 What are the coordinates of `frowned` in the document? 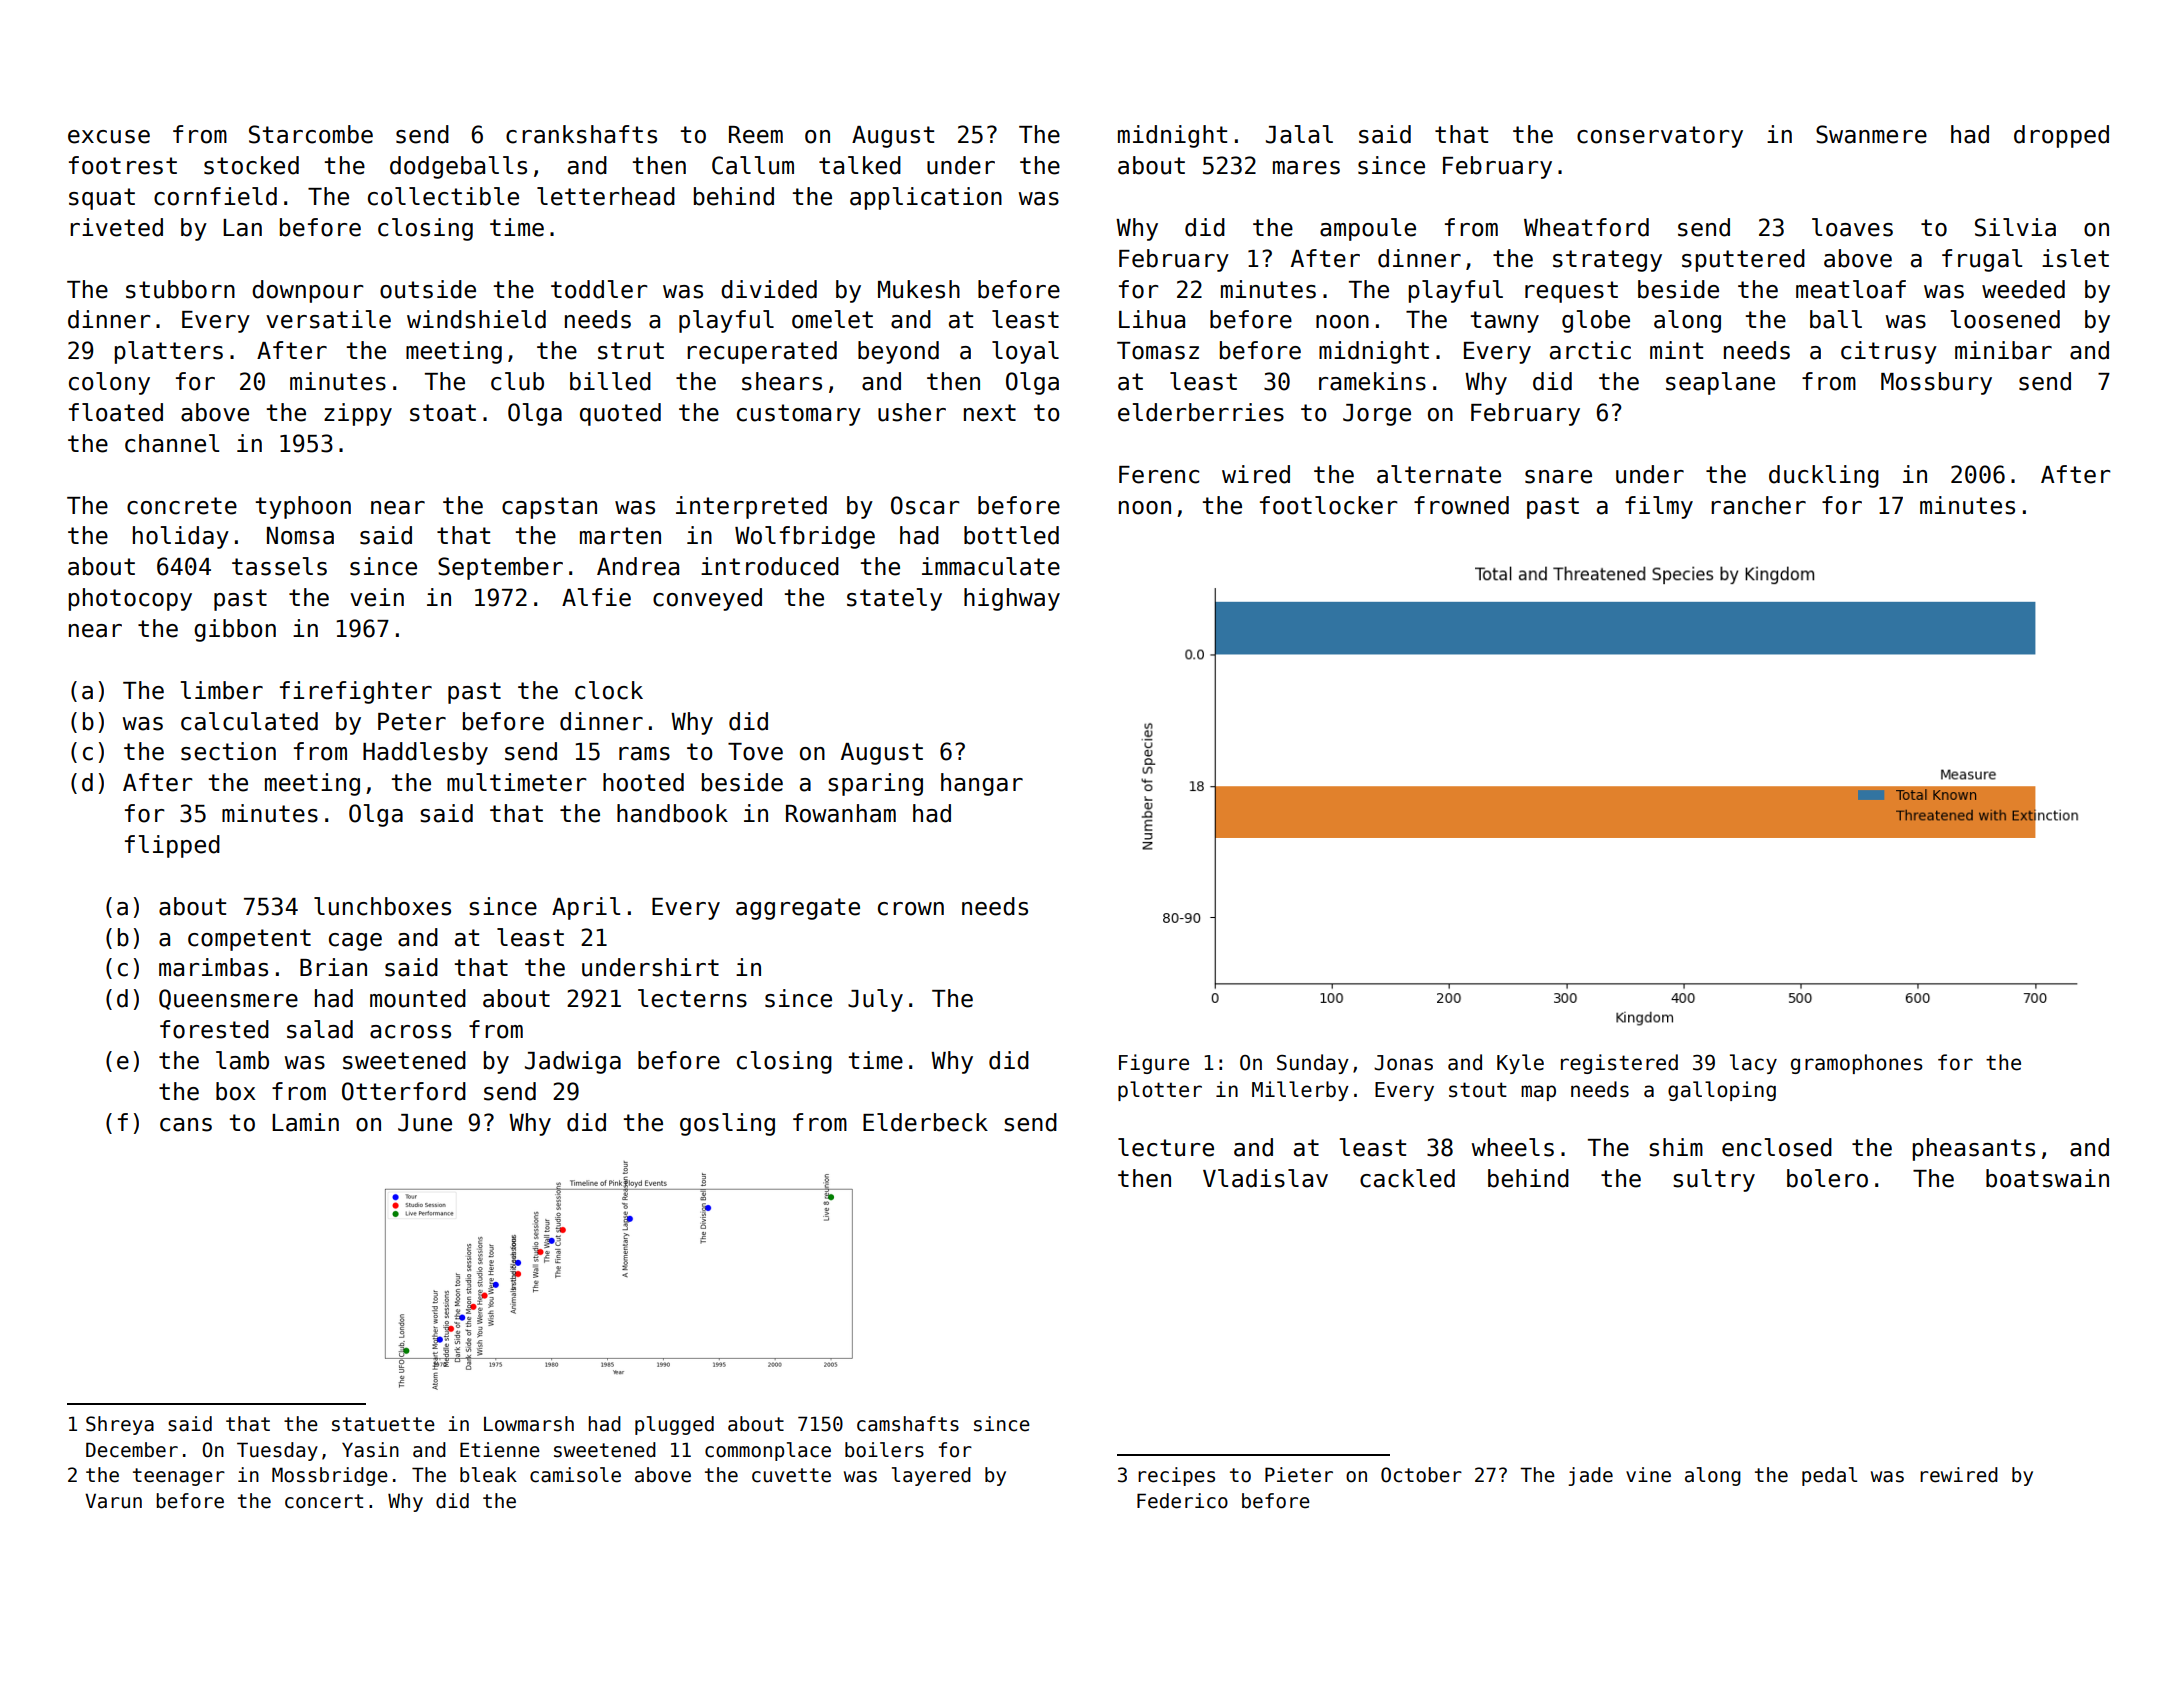 It's located at (1461, 505).
